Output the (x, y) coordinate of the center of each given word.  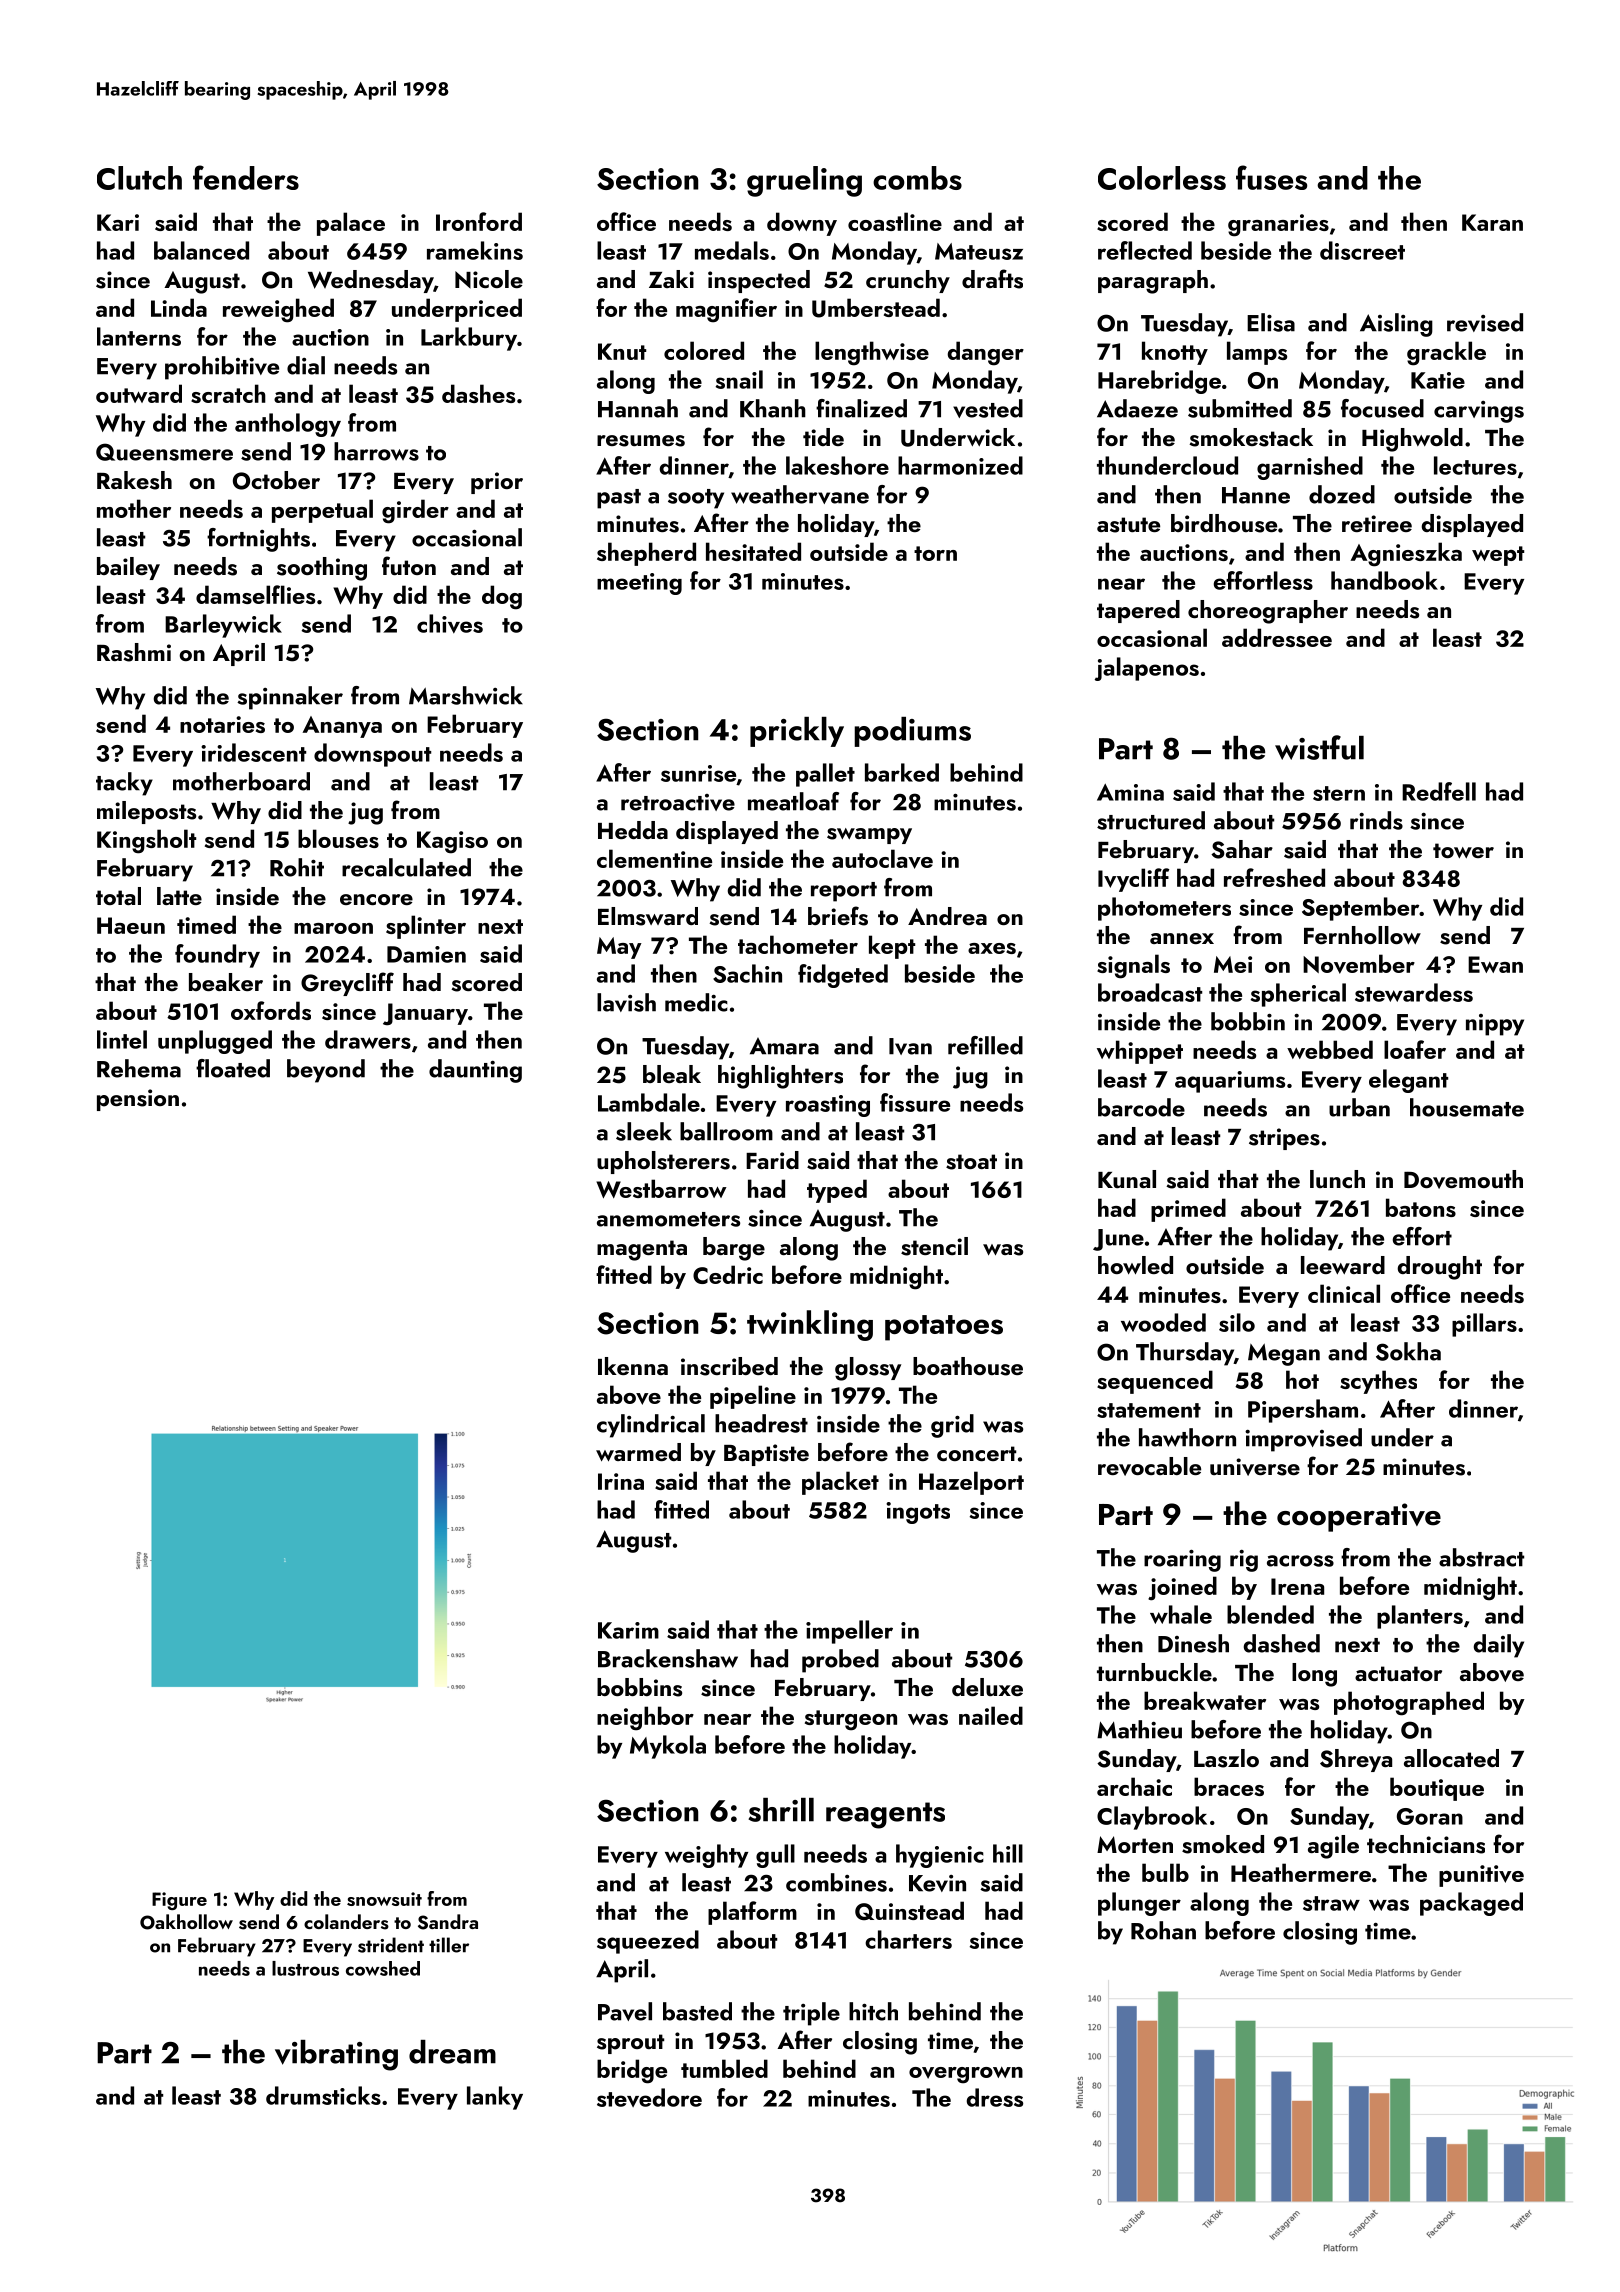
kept (892, 947)
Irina (621, 1481)
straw (1331, 1903)
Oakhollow (186, 1922)
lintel (122, 1039)
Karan (1492, 222)
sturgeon (851, 1720)
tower (1463, 850)
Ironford (479, 221)
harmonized (960, 465)
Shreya (1356, 1760)
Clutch (139, 178)
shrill (781, 1810)
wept (1498, 556)
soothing (322, 569)
